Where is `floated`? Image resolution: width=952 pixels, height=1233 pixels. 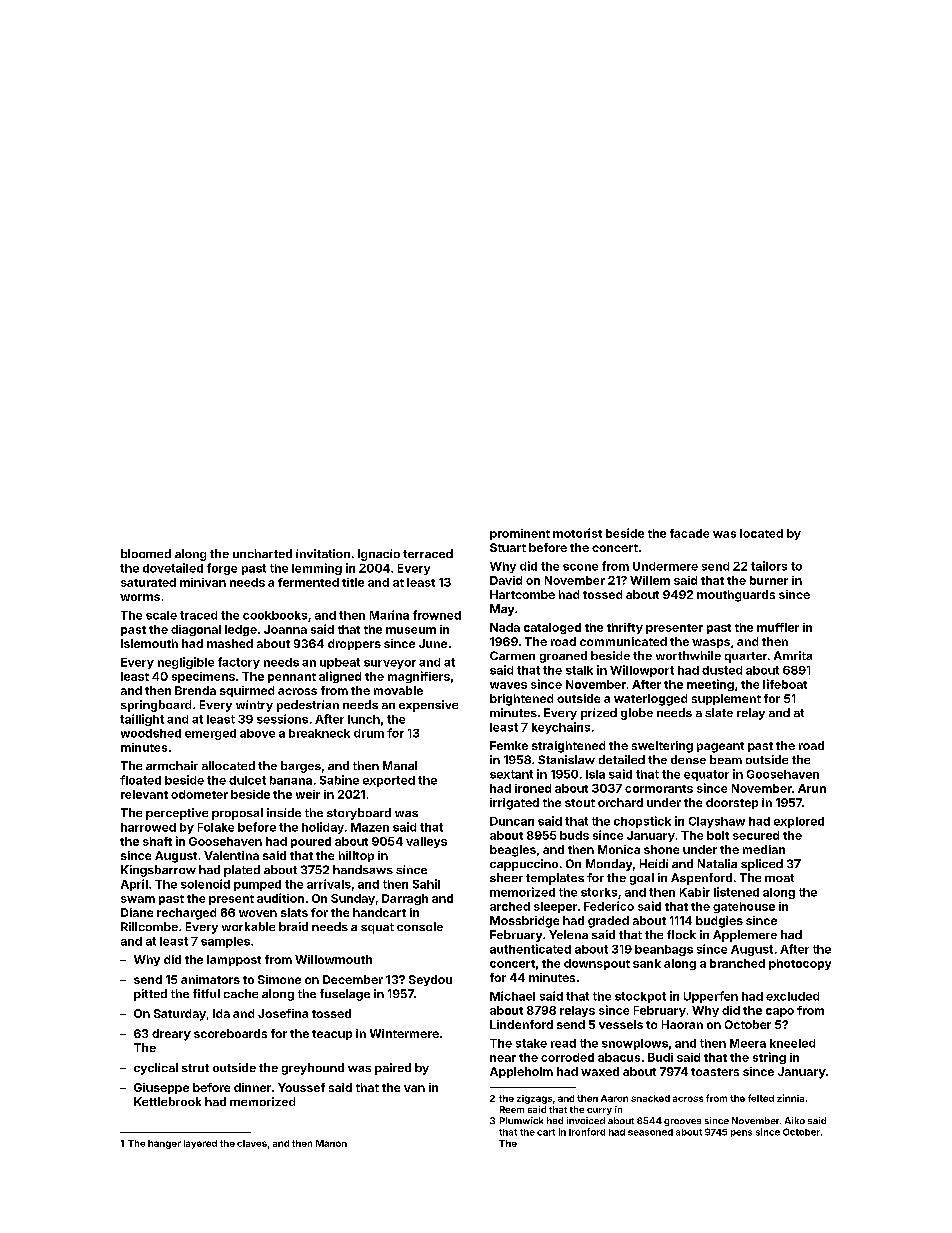 floated is located at coordinates (140, 780).
